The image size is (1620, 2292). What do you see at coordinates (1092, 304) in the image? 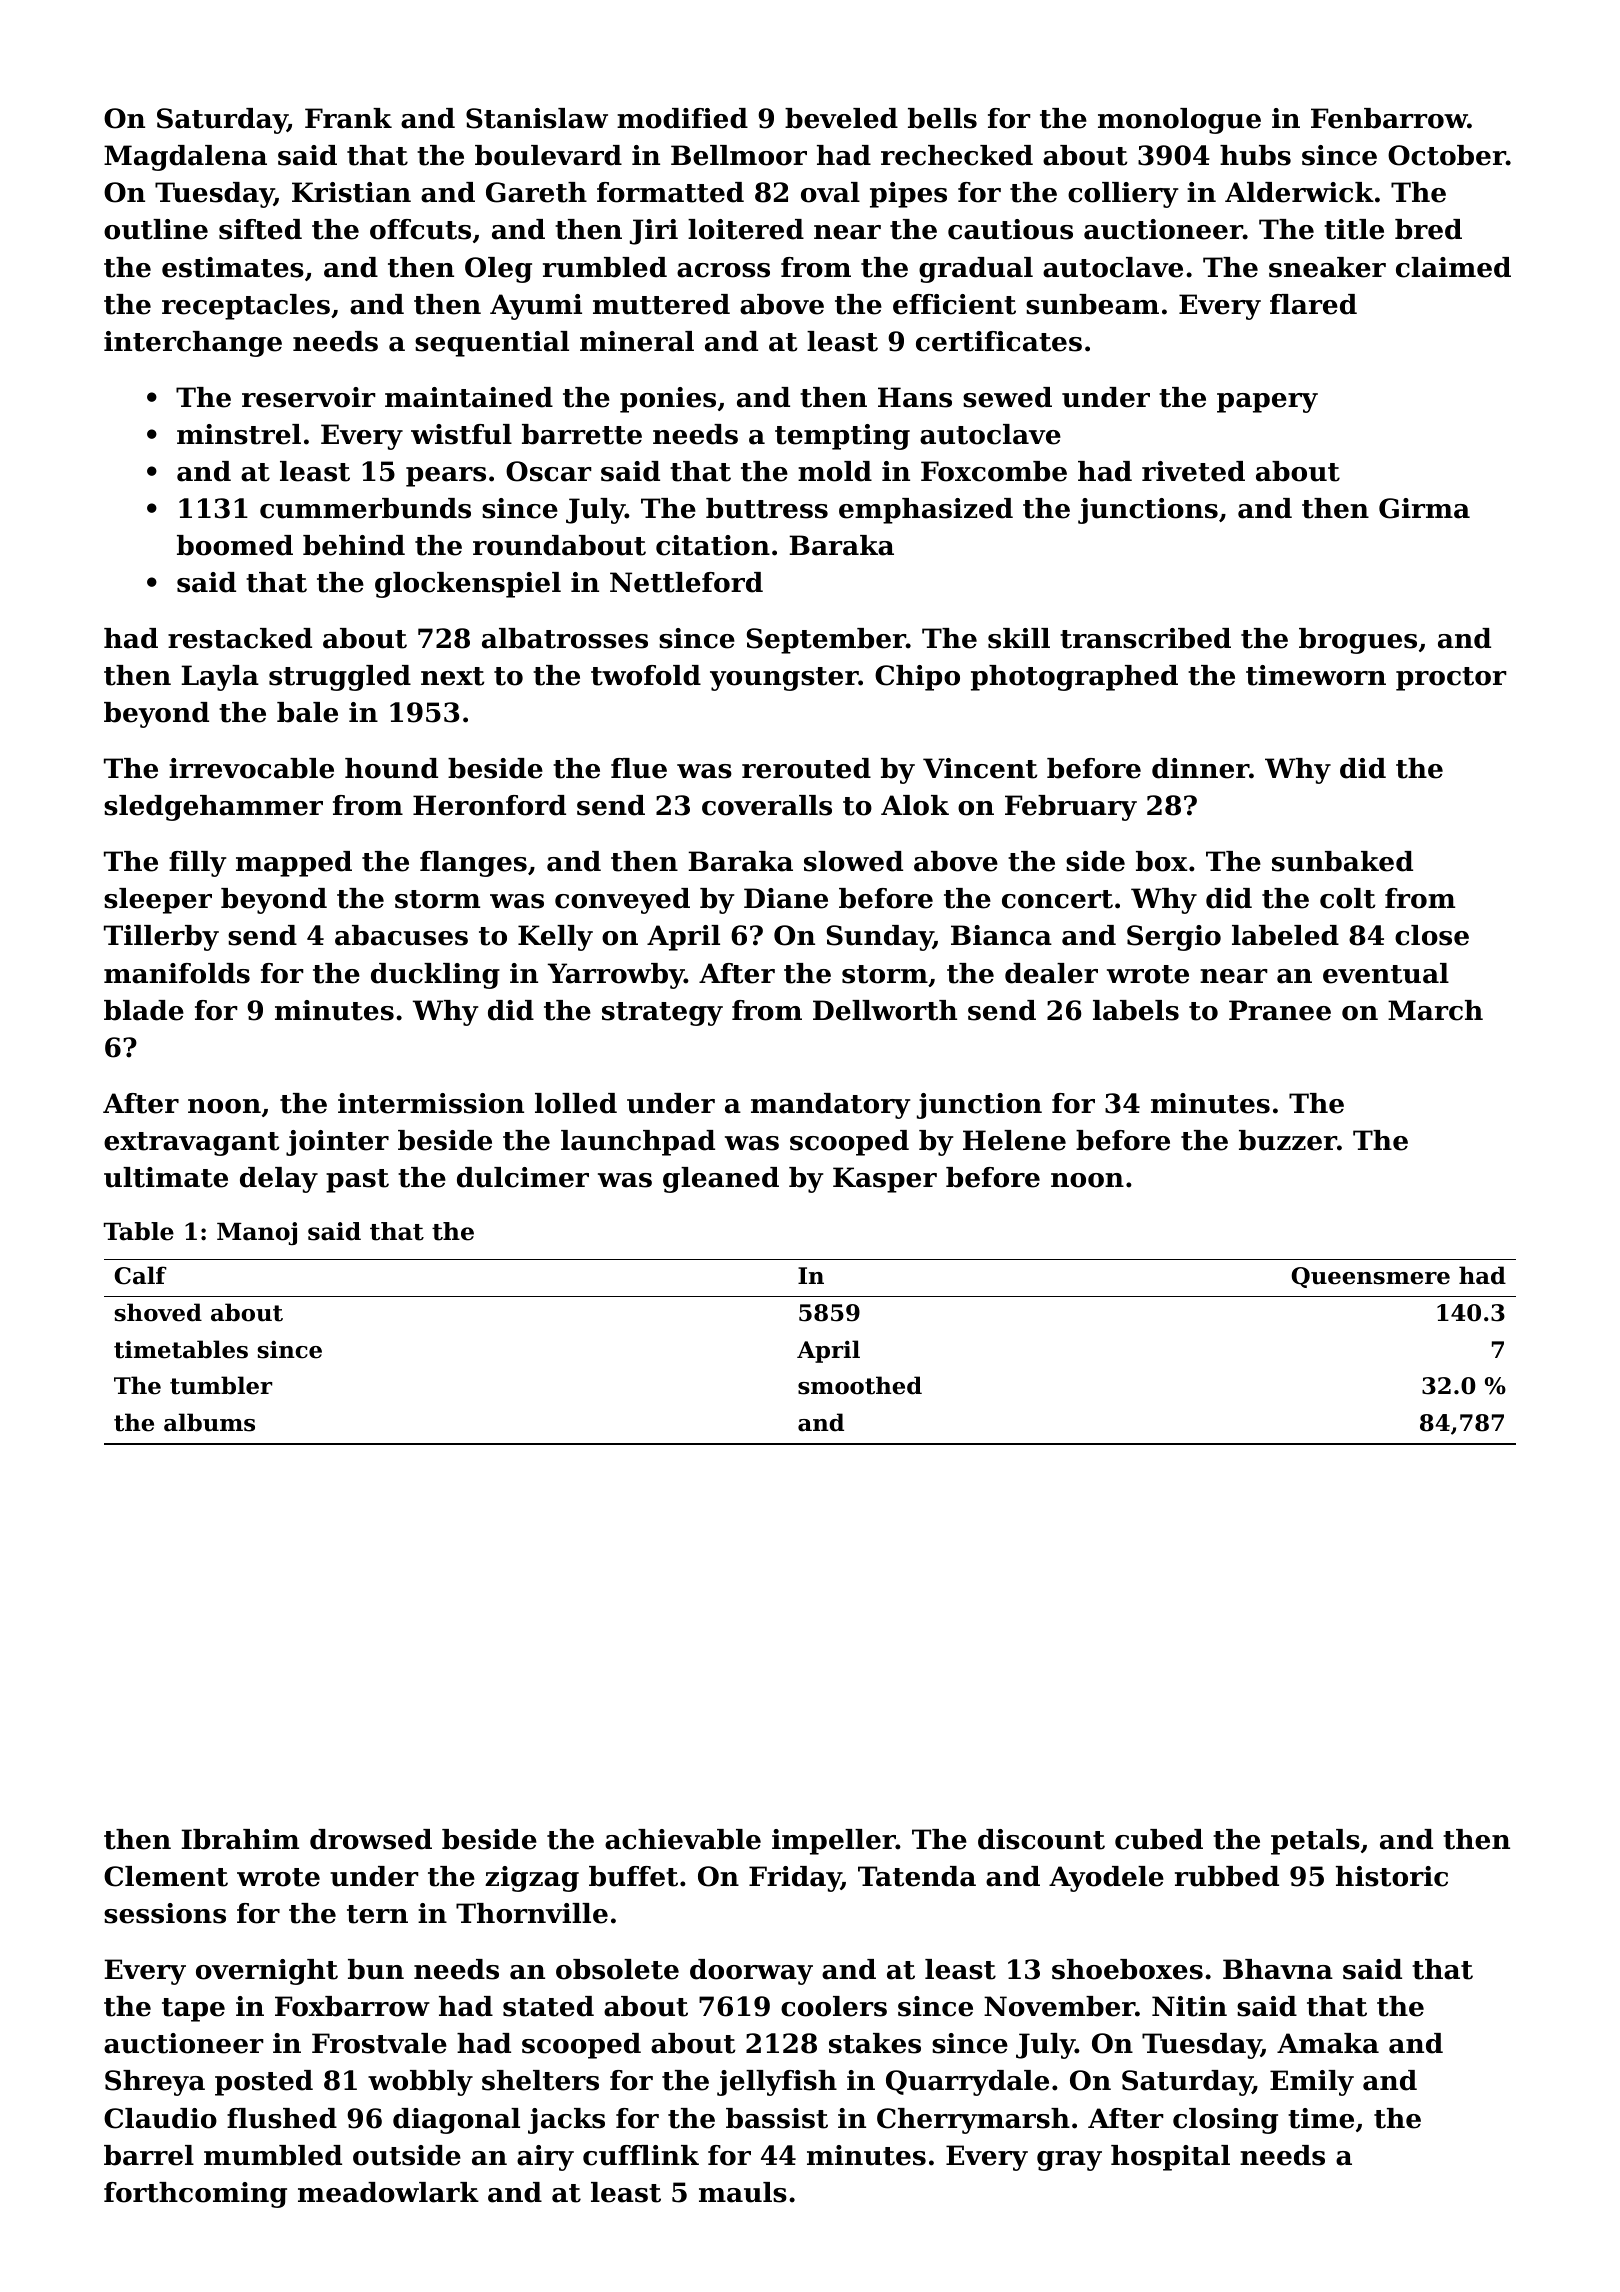
I see `sunbeam` at bounding box center [1092, 304].
